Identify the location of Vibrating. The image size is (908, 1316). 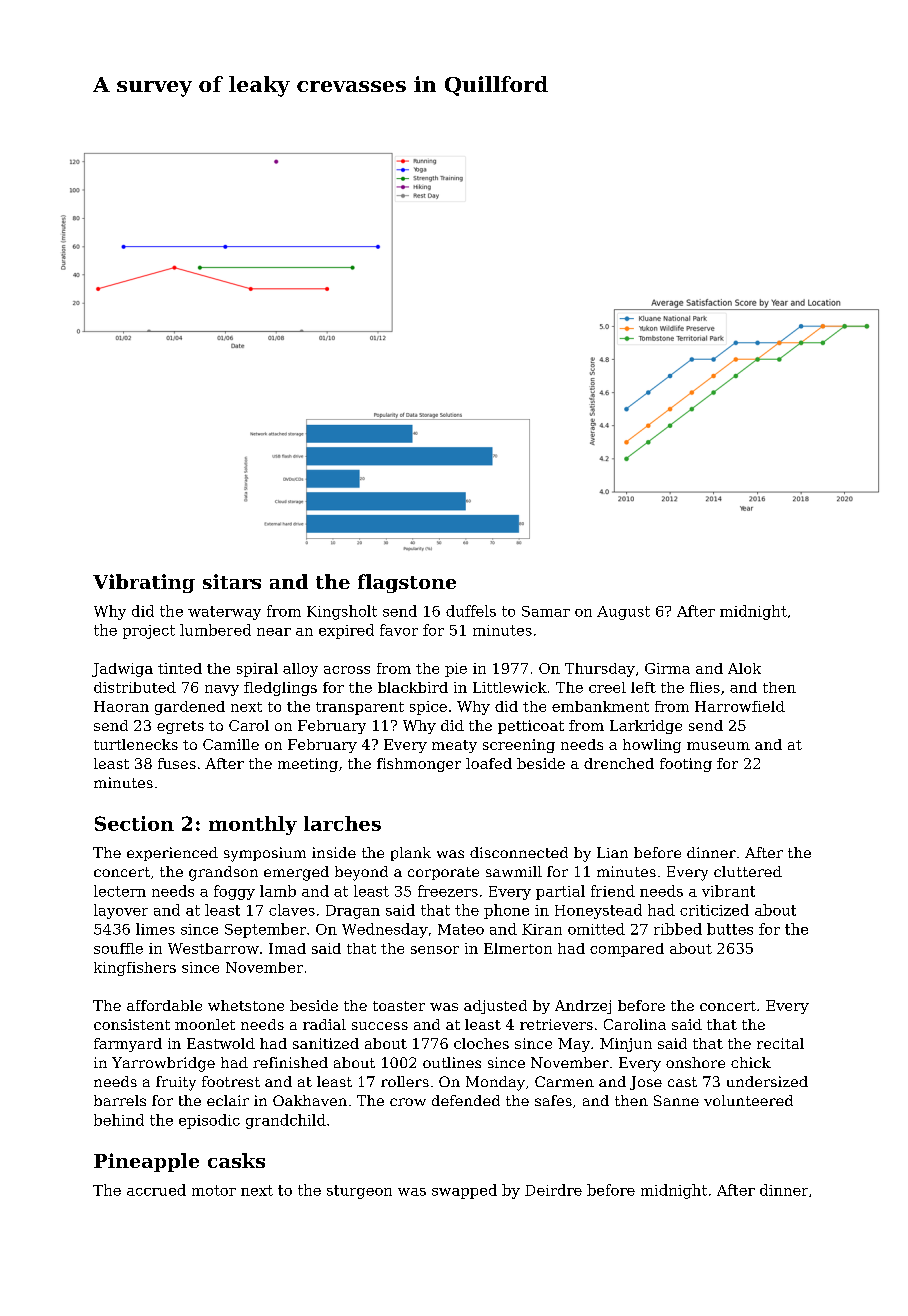
(144, 583).
